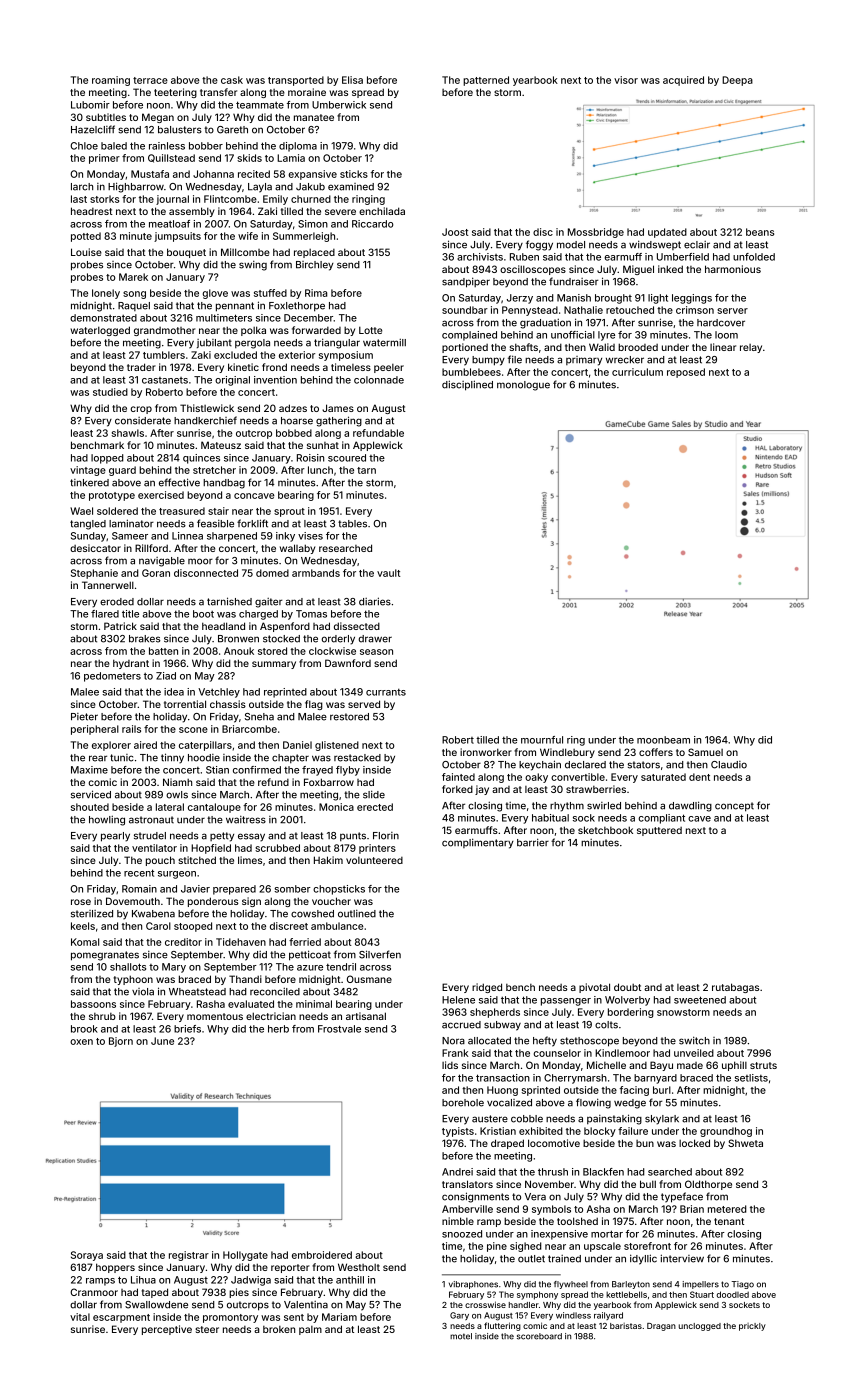 Image resolution: width=849 pixels, height=1400 pixels. I want to click on charged, so click(258, 615).
